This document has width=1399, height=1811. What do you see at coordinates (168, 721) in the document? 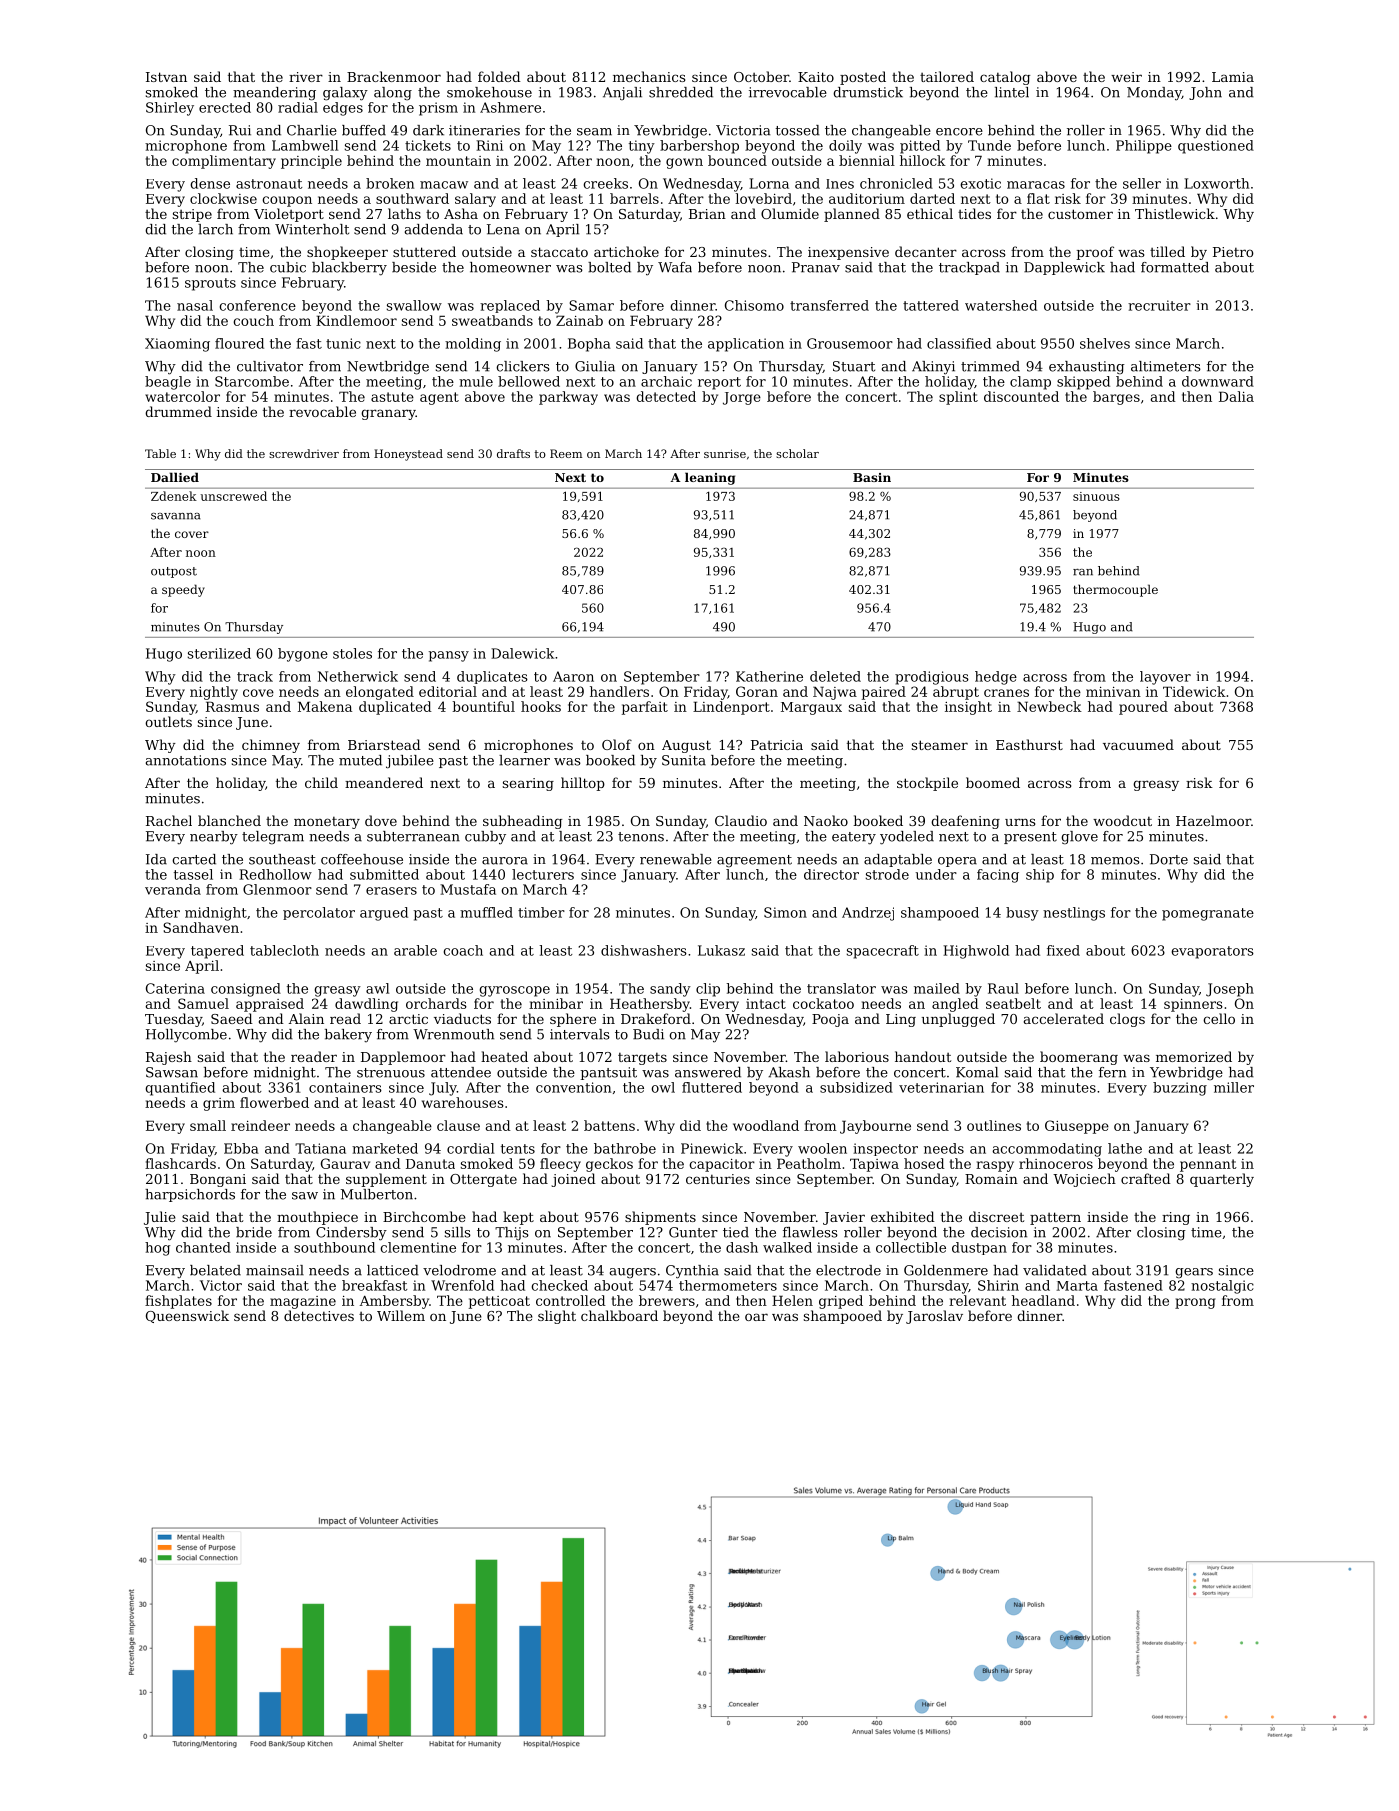
I see `outlets` at bounding box center [168, 721].
